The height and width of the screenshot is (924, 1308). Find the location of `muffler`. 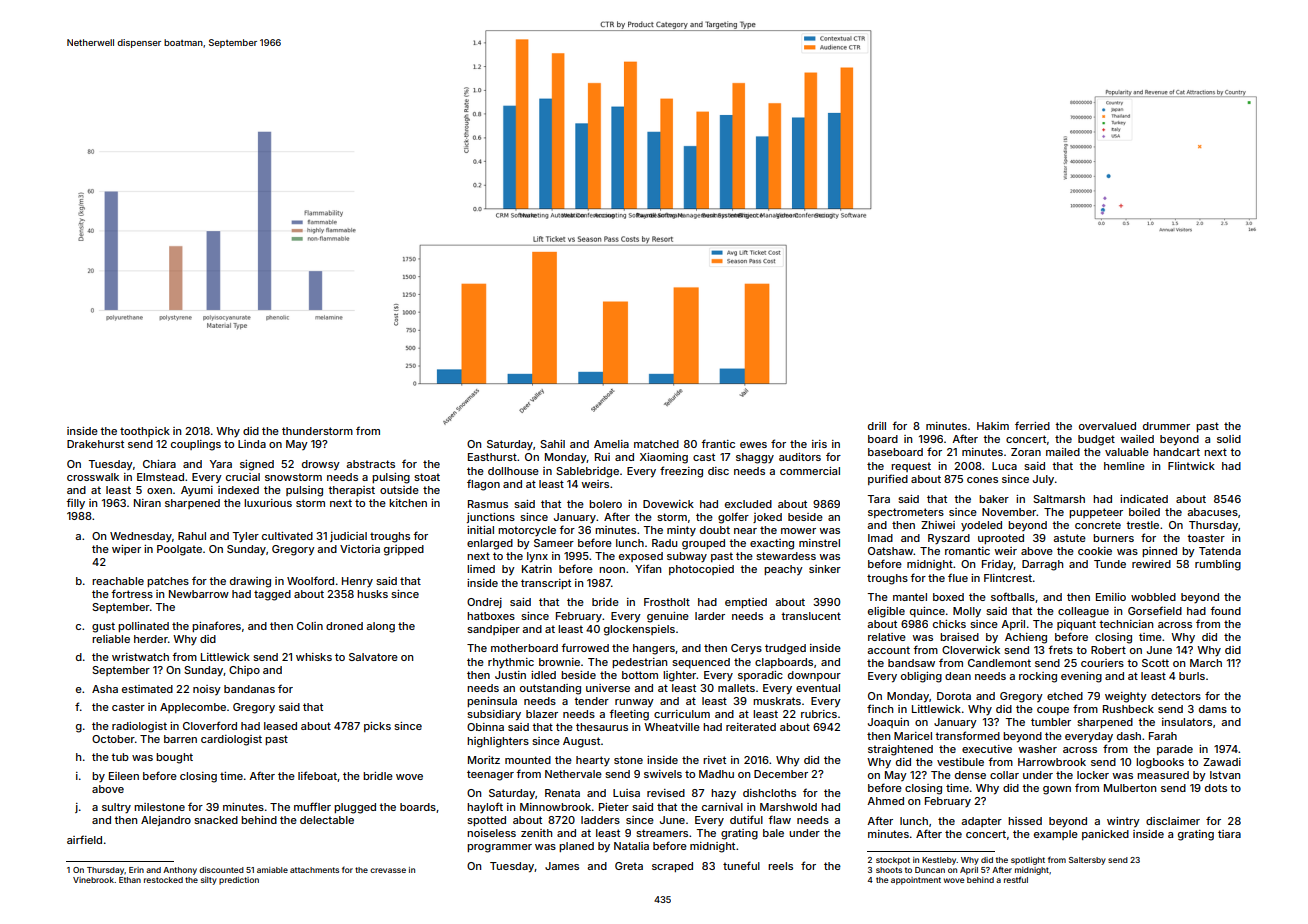

muffler is located at coordinates (312, 806).
